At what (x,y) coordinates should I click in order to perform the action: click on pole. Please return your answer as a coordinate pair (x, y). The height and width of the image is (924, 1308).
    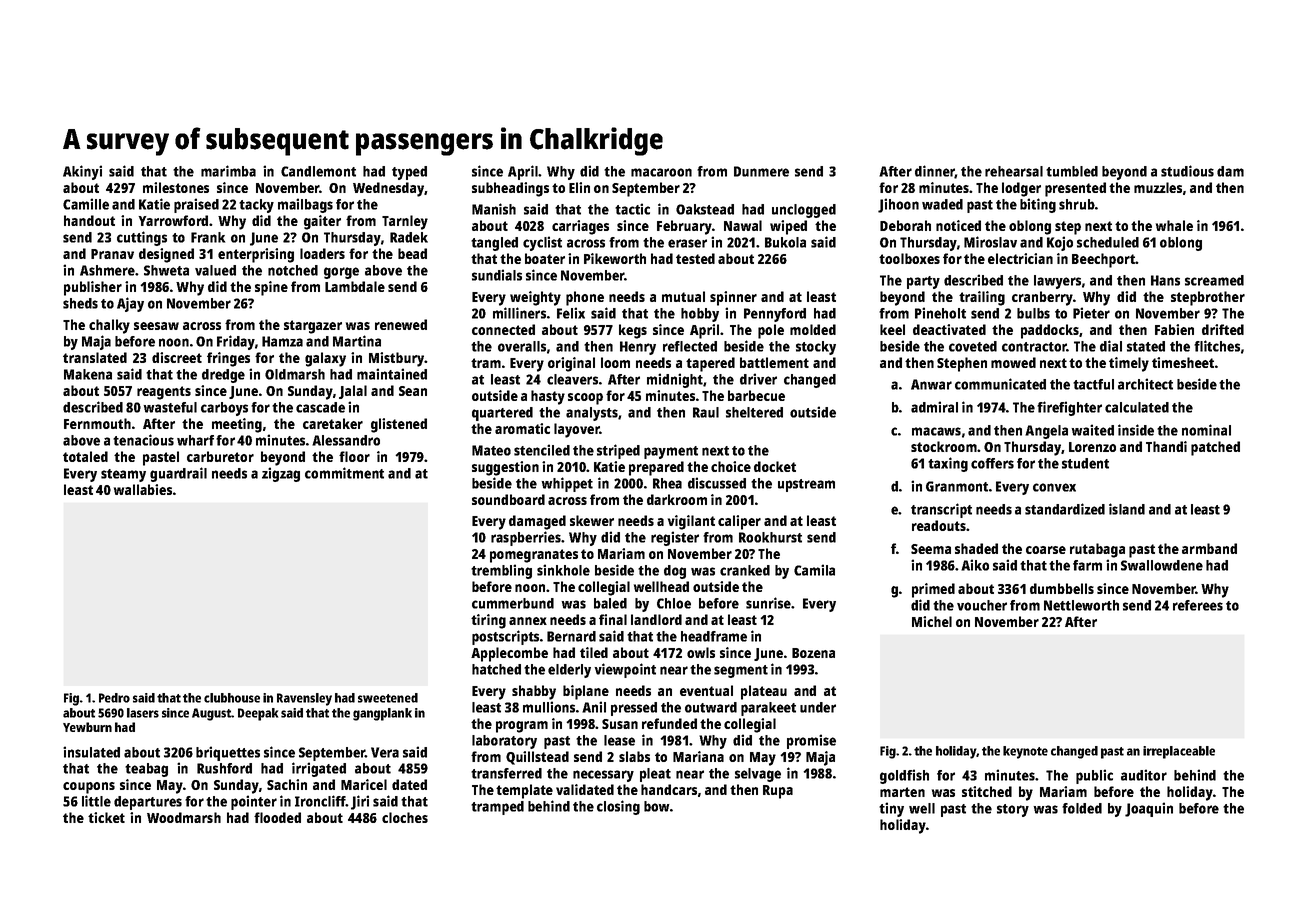
    Looking at the image, I should click on (771, 331).
